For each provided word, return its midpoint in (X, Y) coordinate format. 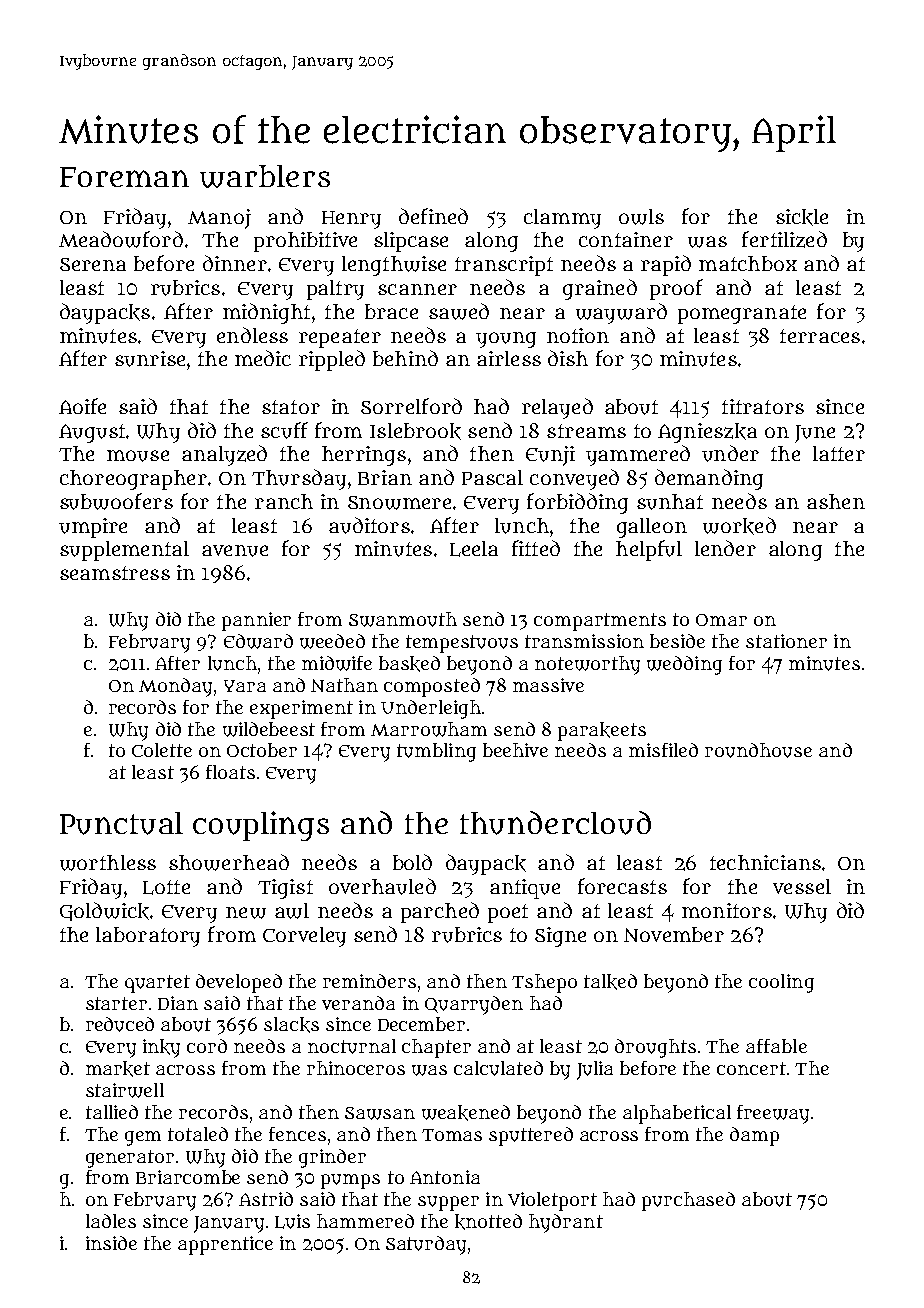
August (92, 433)
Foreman (124, 177)
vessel (802, 886)
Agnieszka (707, 433)
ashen (836, 501)
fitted (536, 548)
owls (641, 217)
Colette (162, 750)
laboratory (148, 937)
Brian (385, 477)
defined (433, 216)
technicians (765, 862)
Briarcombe (188, 1177)
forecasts (622, 886)
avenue (235, 551)
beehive (515, 750)
